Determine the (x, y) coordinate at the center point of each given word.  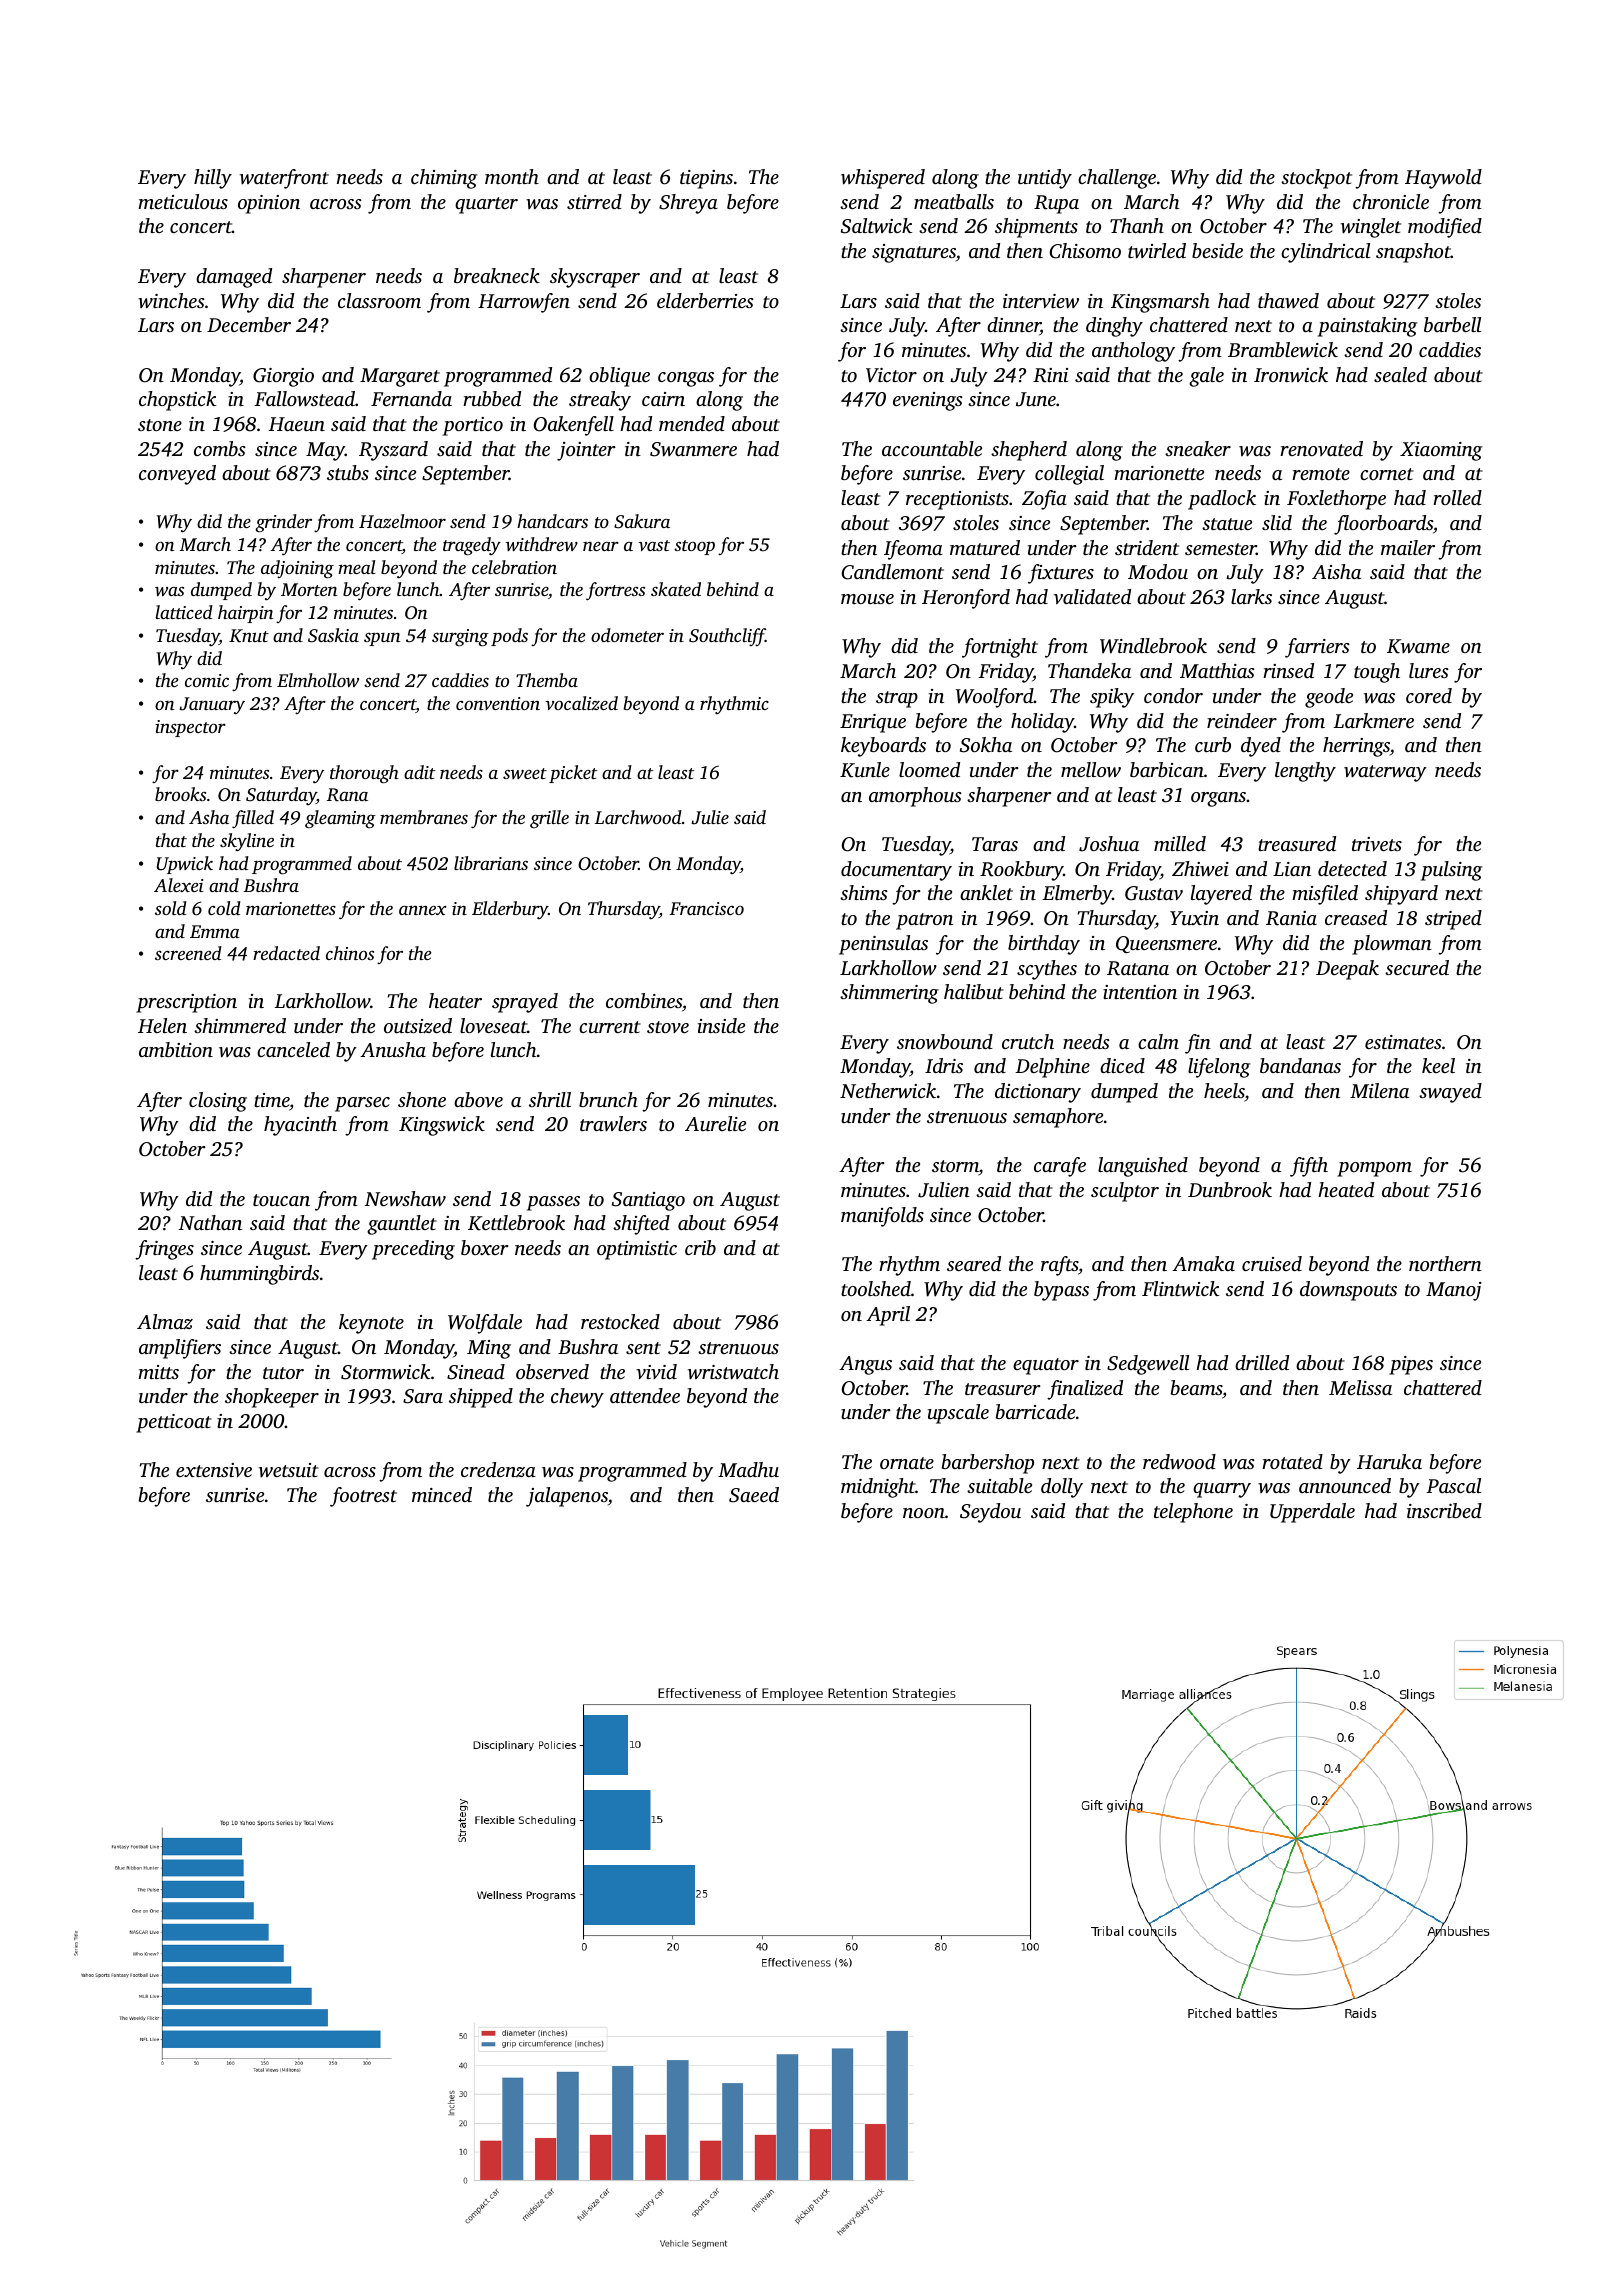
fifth (1309, 1167)
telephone (1193, 1513)
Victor (891, 375)
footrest (363, 1497)
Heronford (966, 599)
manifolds (882, 1217)
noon (924, 1513)
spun (382, 639)
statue (1227, 524)
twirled (1157, 251)
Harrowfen (524, 303)
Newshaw (405, 1199)
